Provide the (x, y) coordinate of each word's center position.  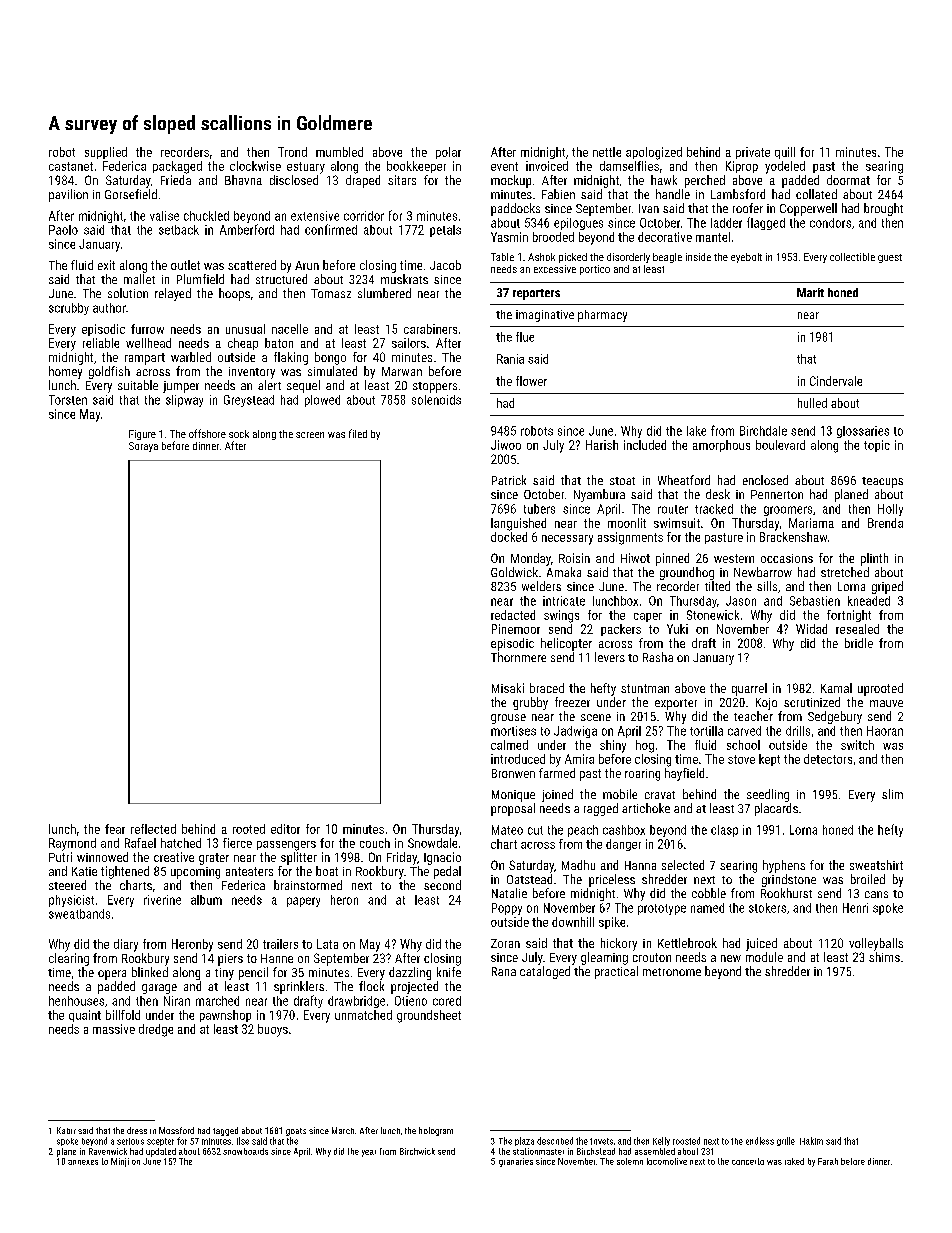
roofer (748, 208)
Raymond (72, 844)
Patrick (509, 480)
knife (449, 972)
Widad (811, 629)
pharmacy (602, 316)
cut (535, 830)
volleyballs (876, 944)
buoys (273, 1030)
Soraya (143, 447)
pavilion (68, 195)
